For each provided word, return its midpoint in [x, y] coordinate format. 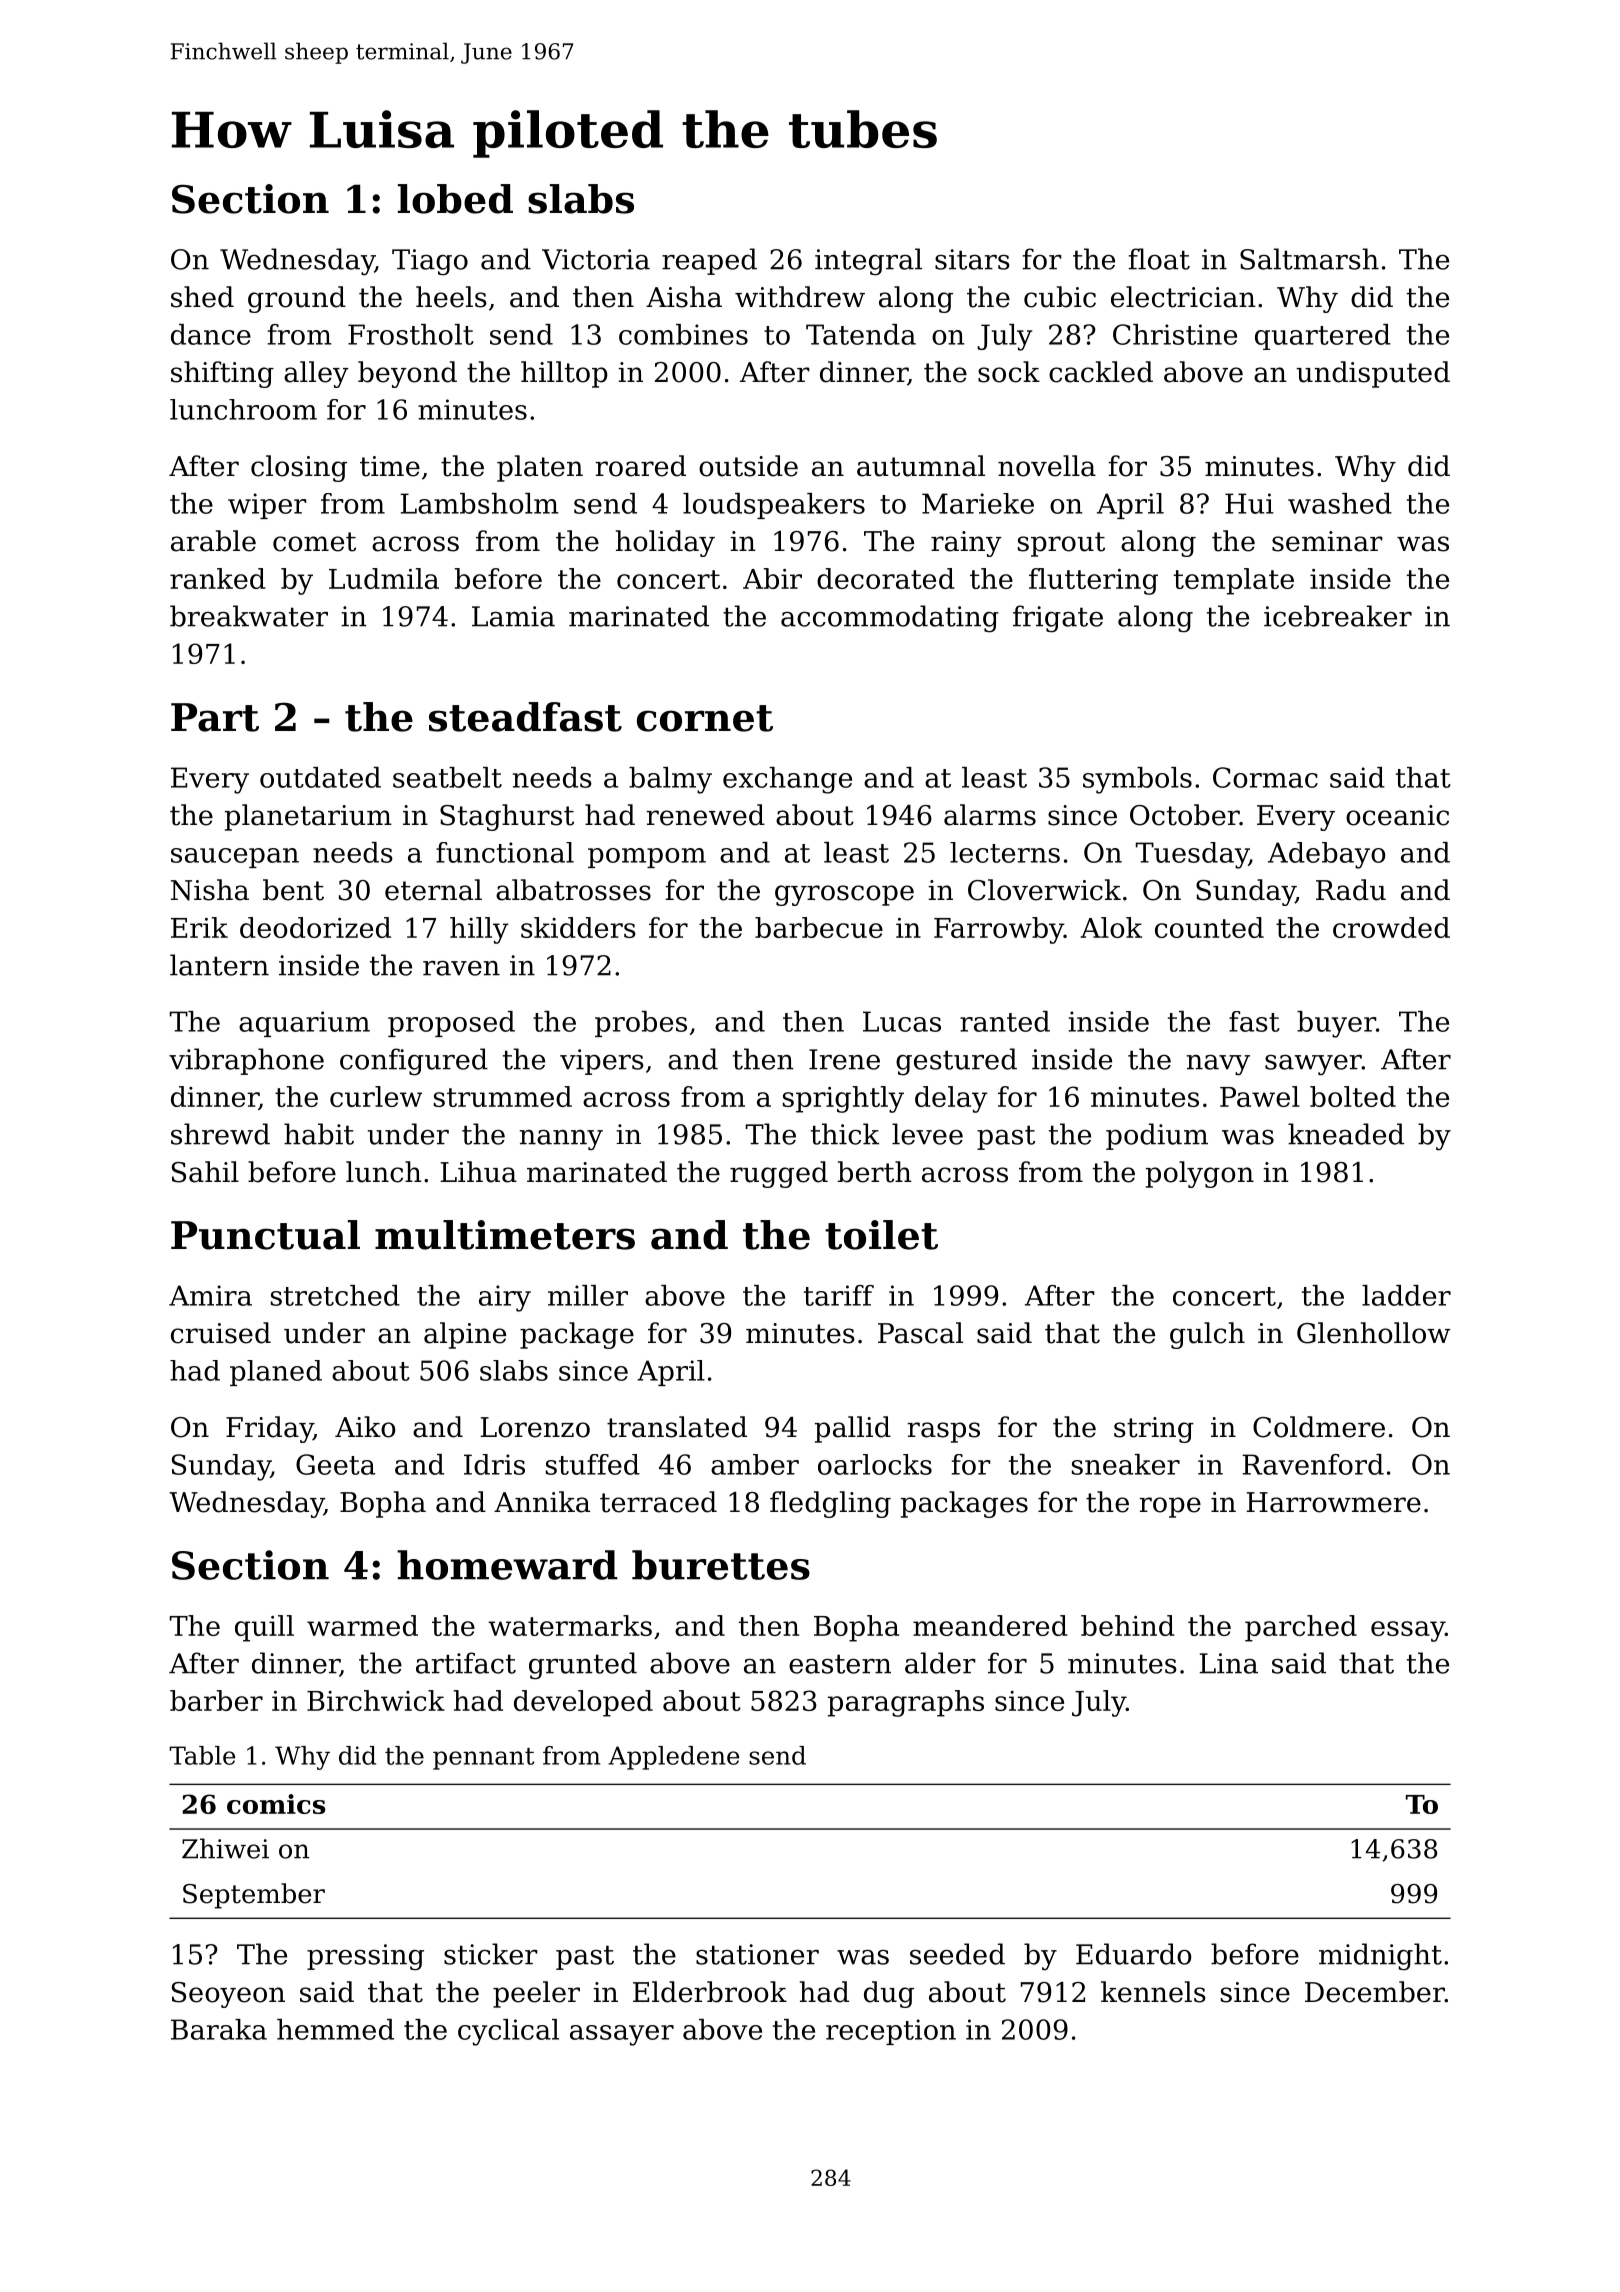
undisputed [1373, 374]
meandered [990, 1625]
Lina [1228, 1663]
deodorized [315, 927]
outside [748, 466]
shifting [222, 374]
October [1185, 815]
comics [276, 1804]
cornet [705, 718]
